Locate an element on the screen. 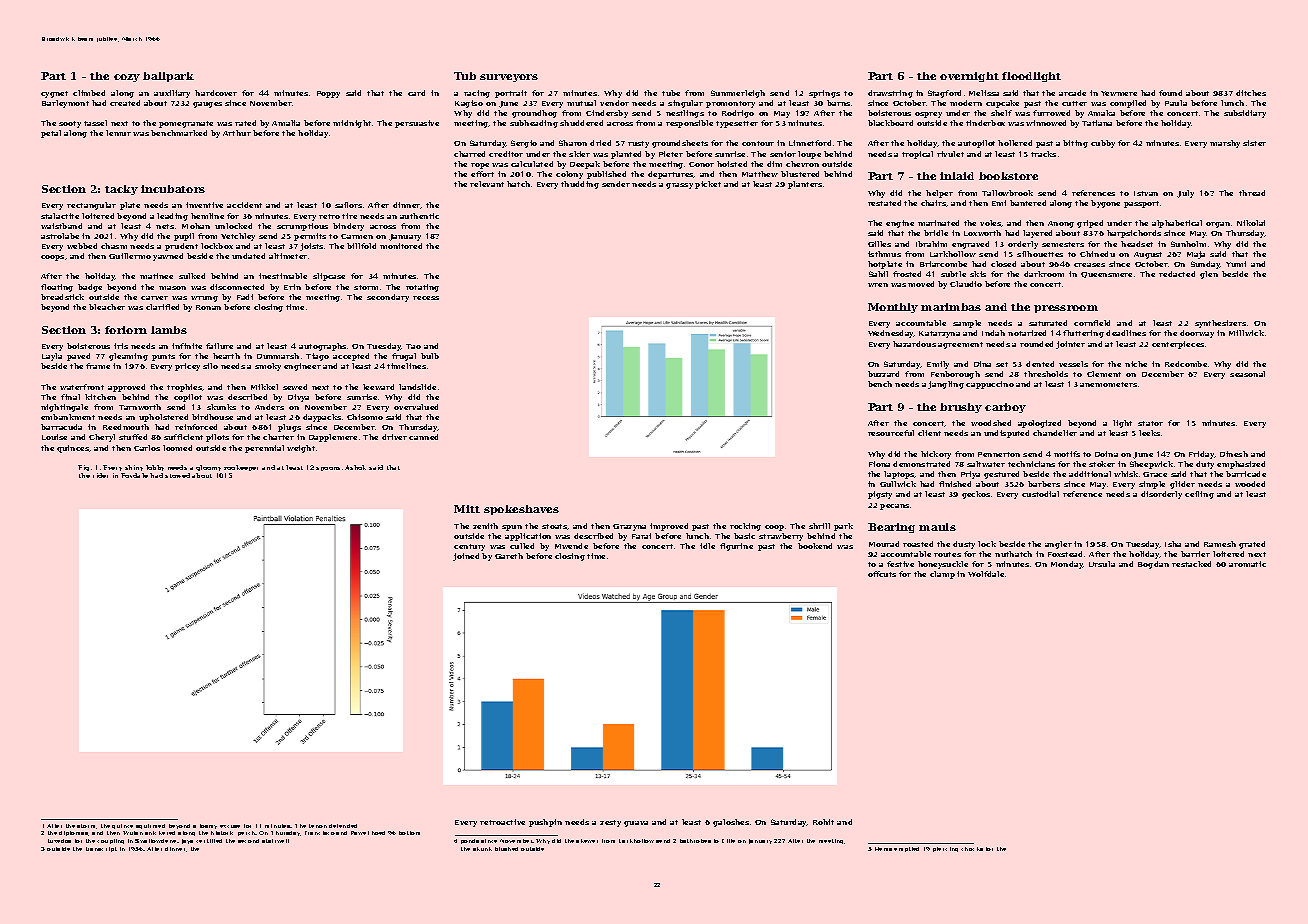  galoshes is located at coordinates (731, 823).
